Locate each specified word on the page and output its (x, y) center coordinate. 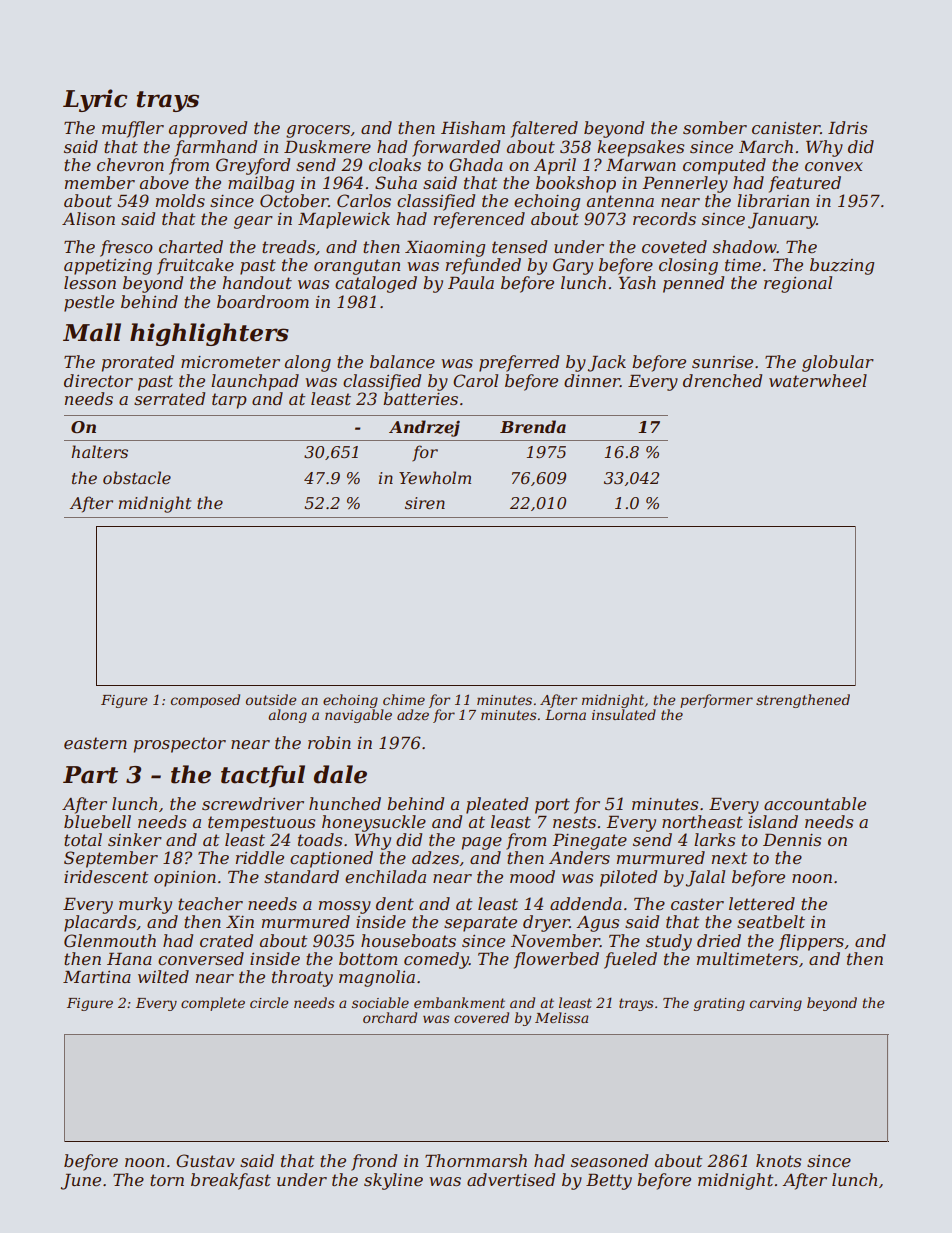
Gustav (205, 1160)
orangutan (357, 267)
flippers (811, 942)
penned (693, 284)
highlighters (209, 334)
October (294, 200)
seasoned (609, 1160)
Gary (573, 266)
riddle (260, 857)
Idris (847, 127)
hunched (345, 803)
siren (425, 503)
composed (205, 701)
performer (716, 701)
